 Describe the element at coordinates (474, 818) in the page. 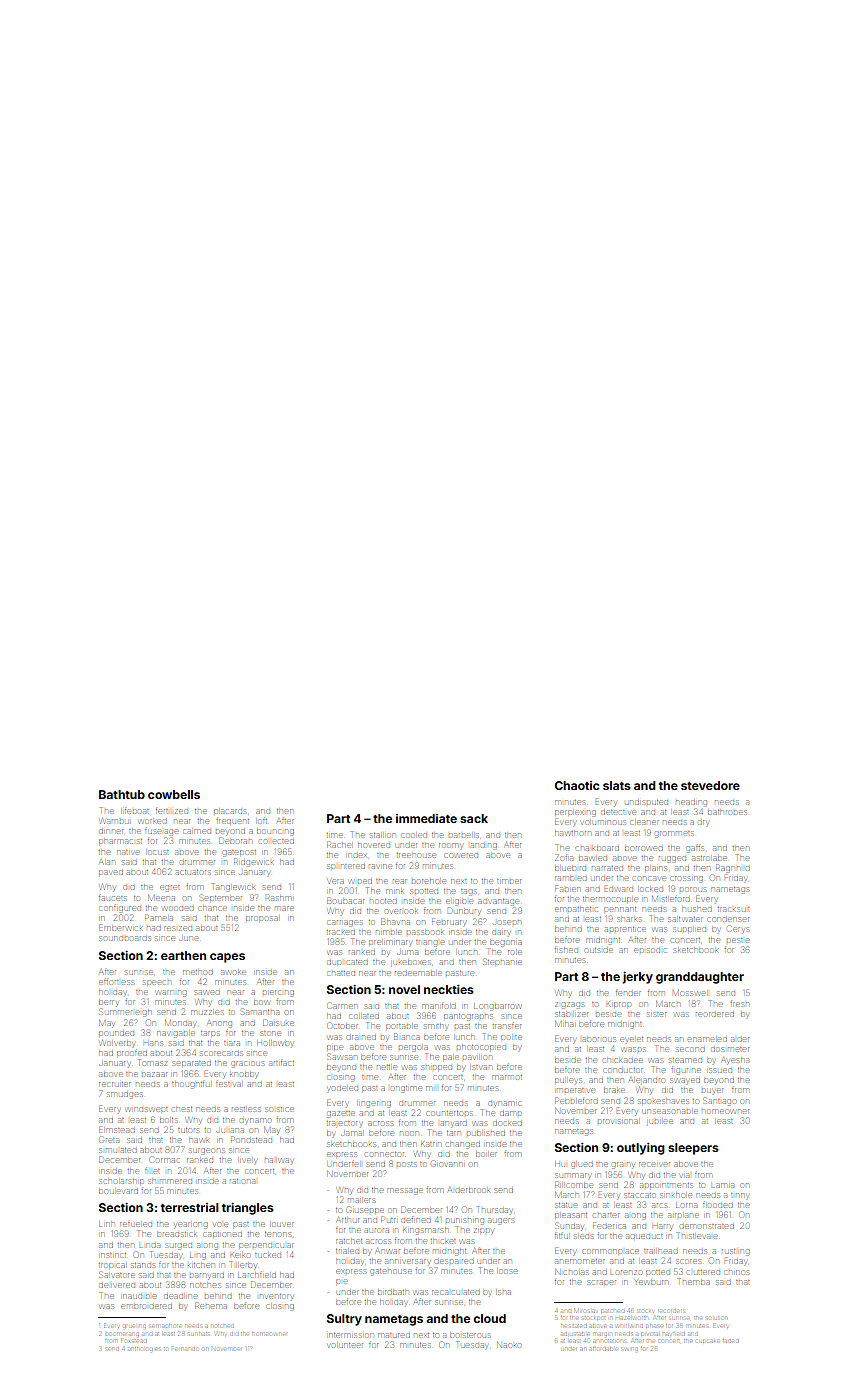

I see `sack` at that location.
